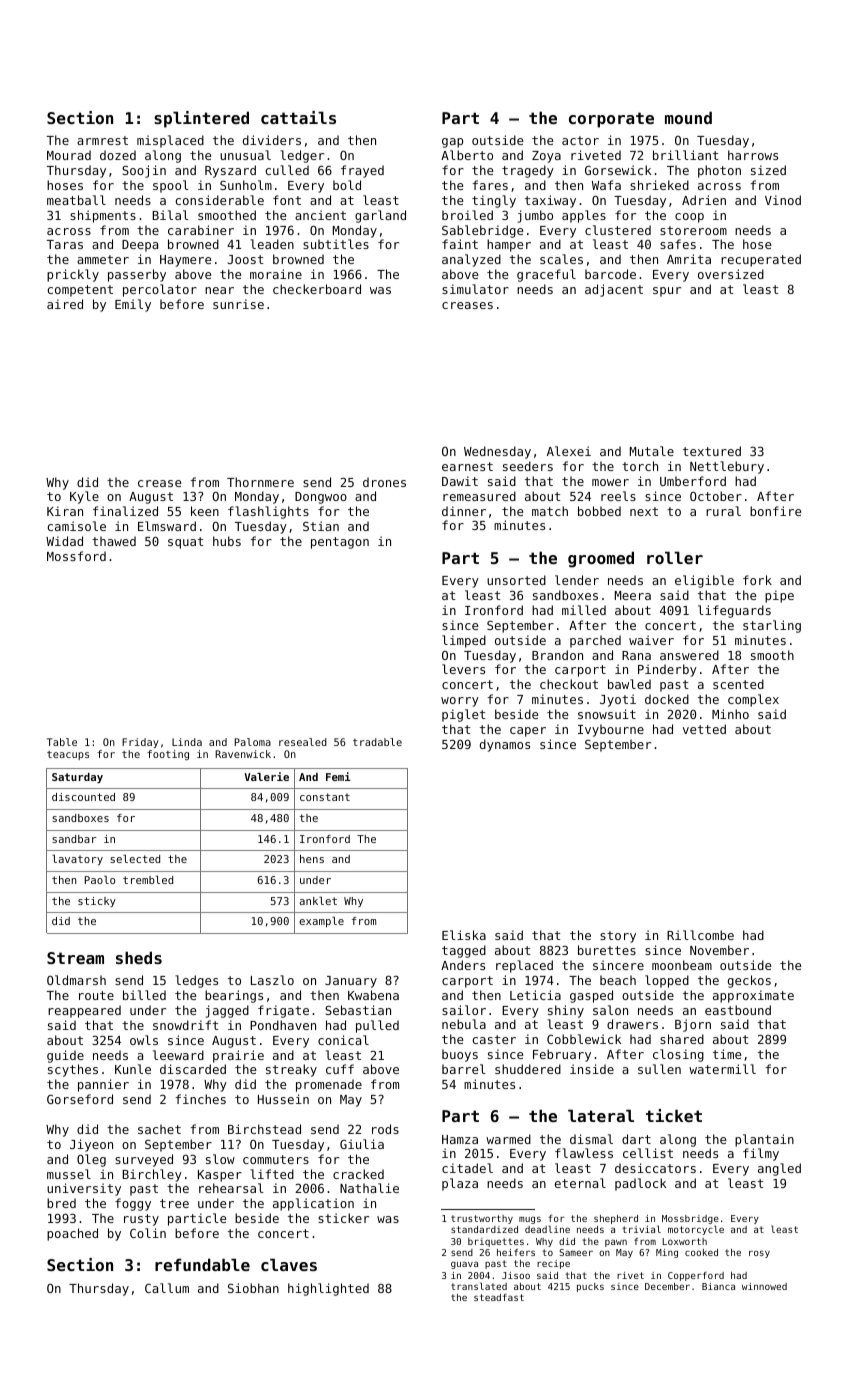 The height and width of the screenshot is (1400, 849). I want to click on tragedy, so click(528, 171).
